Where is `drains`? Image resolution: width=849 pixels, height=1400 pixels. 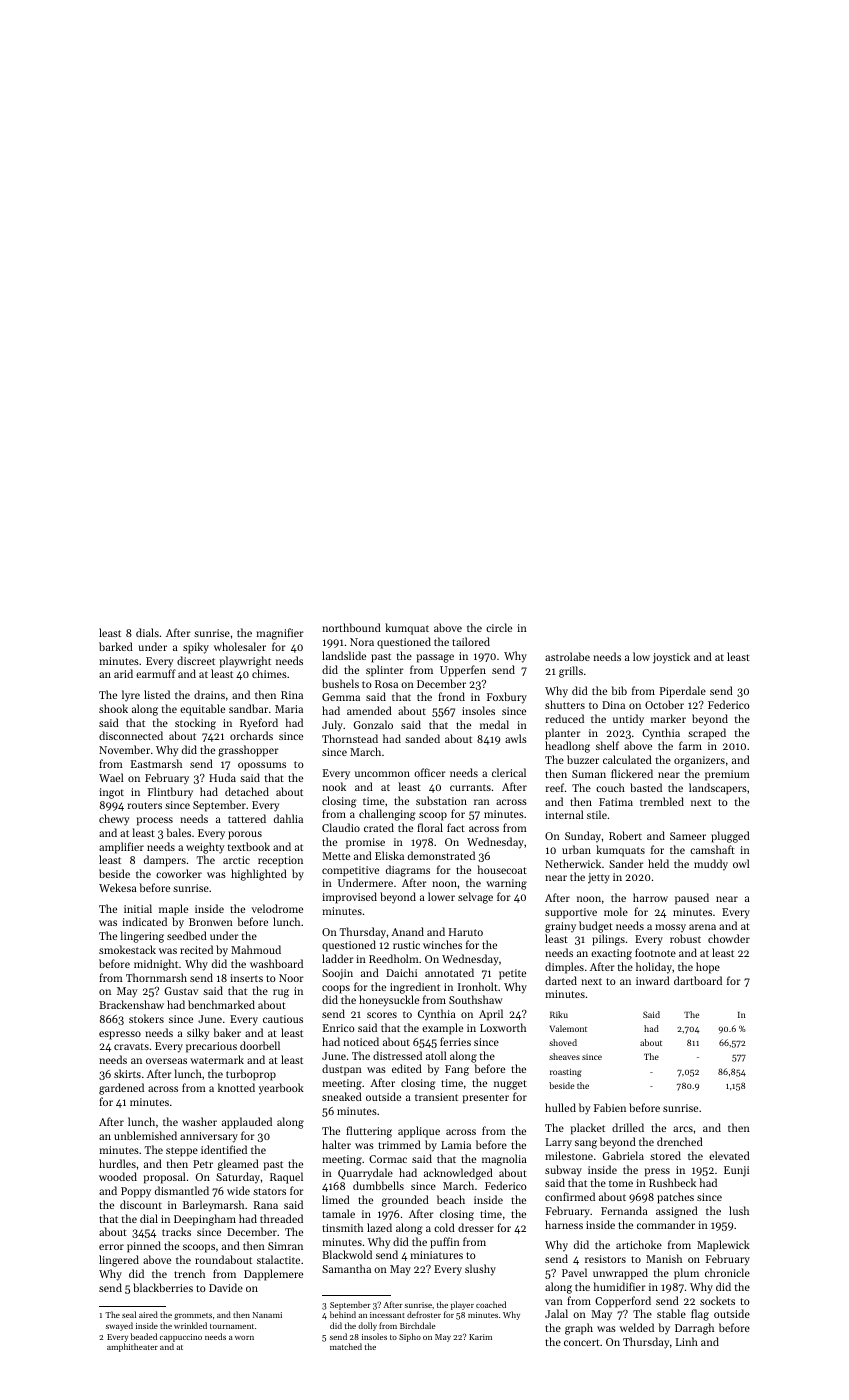 drains is located at coordinates (209, 694).
